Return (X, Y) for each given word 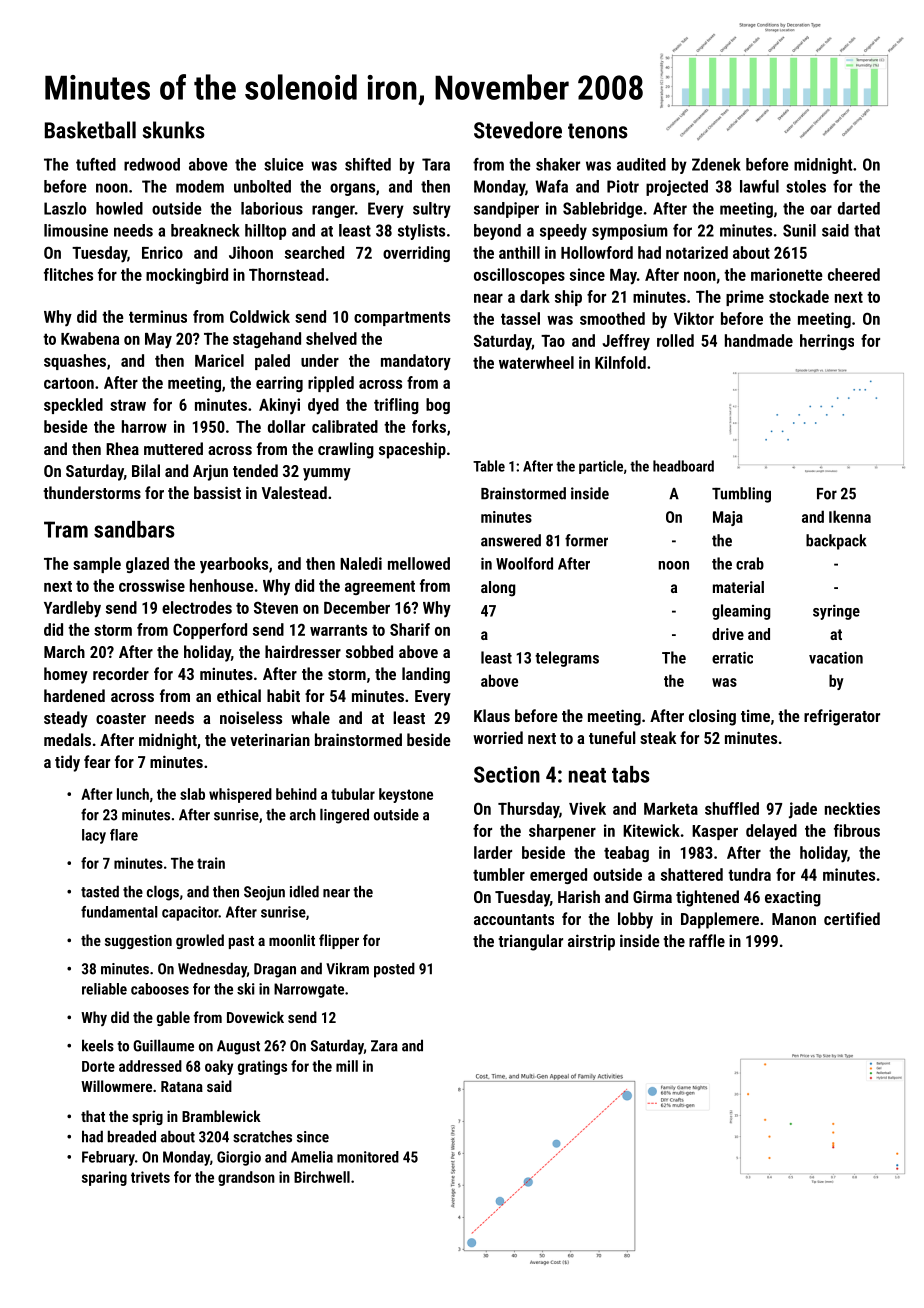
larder (493, 852)
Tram (66, 529)
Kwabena (90, 338)
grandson (246, 1178)
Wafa (552, 186)
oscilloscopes (519, 276)
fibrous (857, 830)
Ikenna (850, 516)
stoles (806, 186)
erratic (732, 657)
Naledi (361, 563)
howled (119, 208)
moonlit (292, 940)
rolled (675, 340)
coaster (121, 718)
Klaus (492, 715)
